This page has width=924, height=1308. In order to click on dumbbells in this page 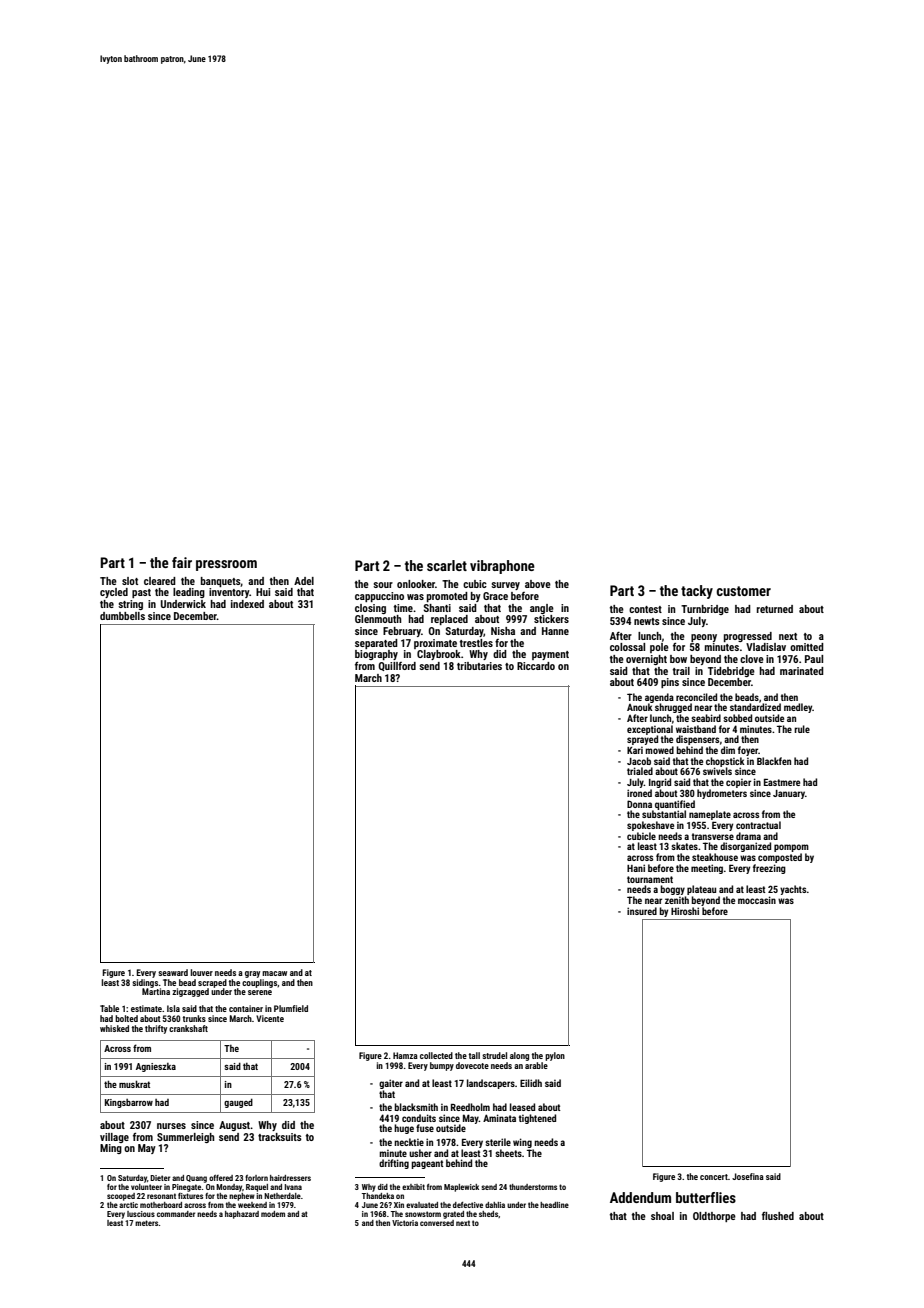, I will do `click(122, 616)`.
